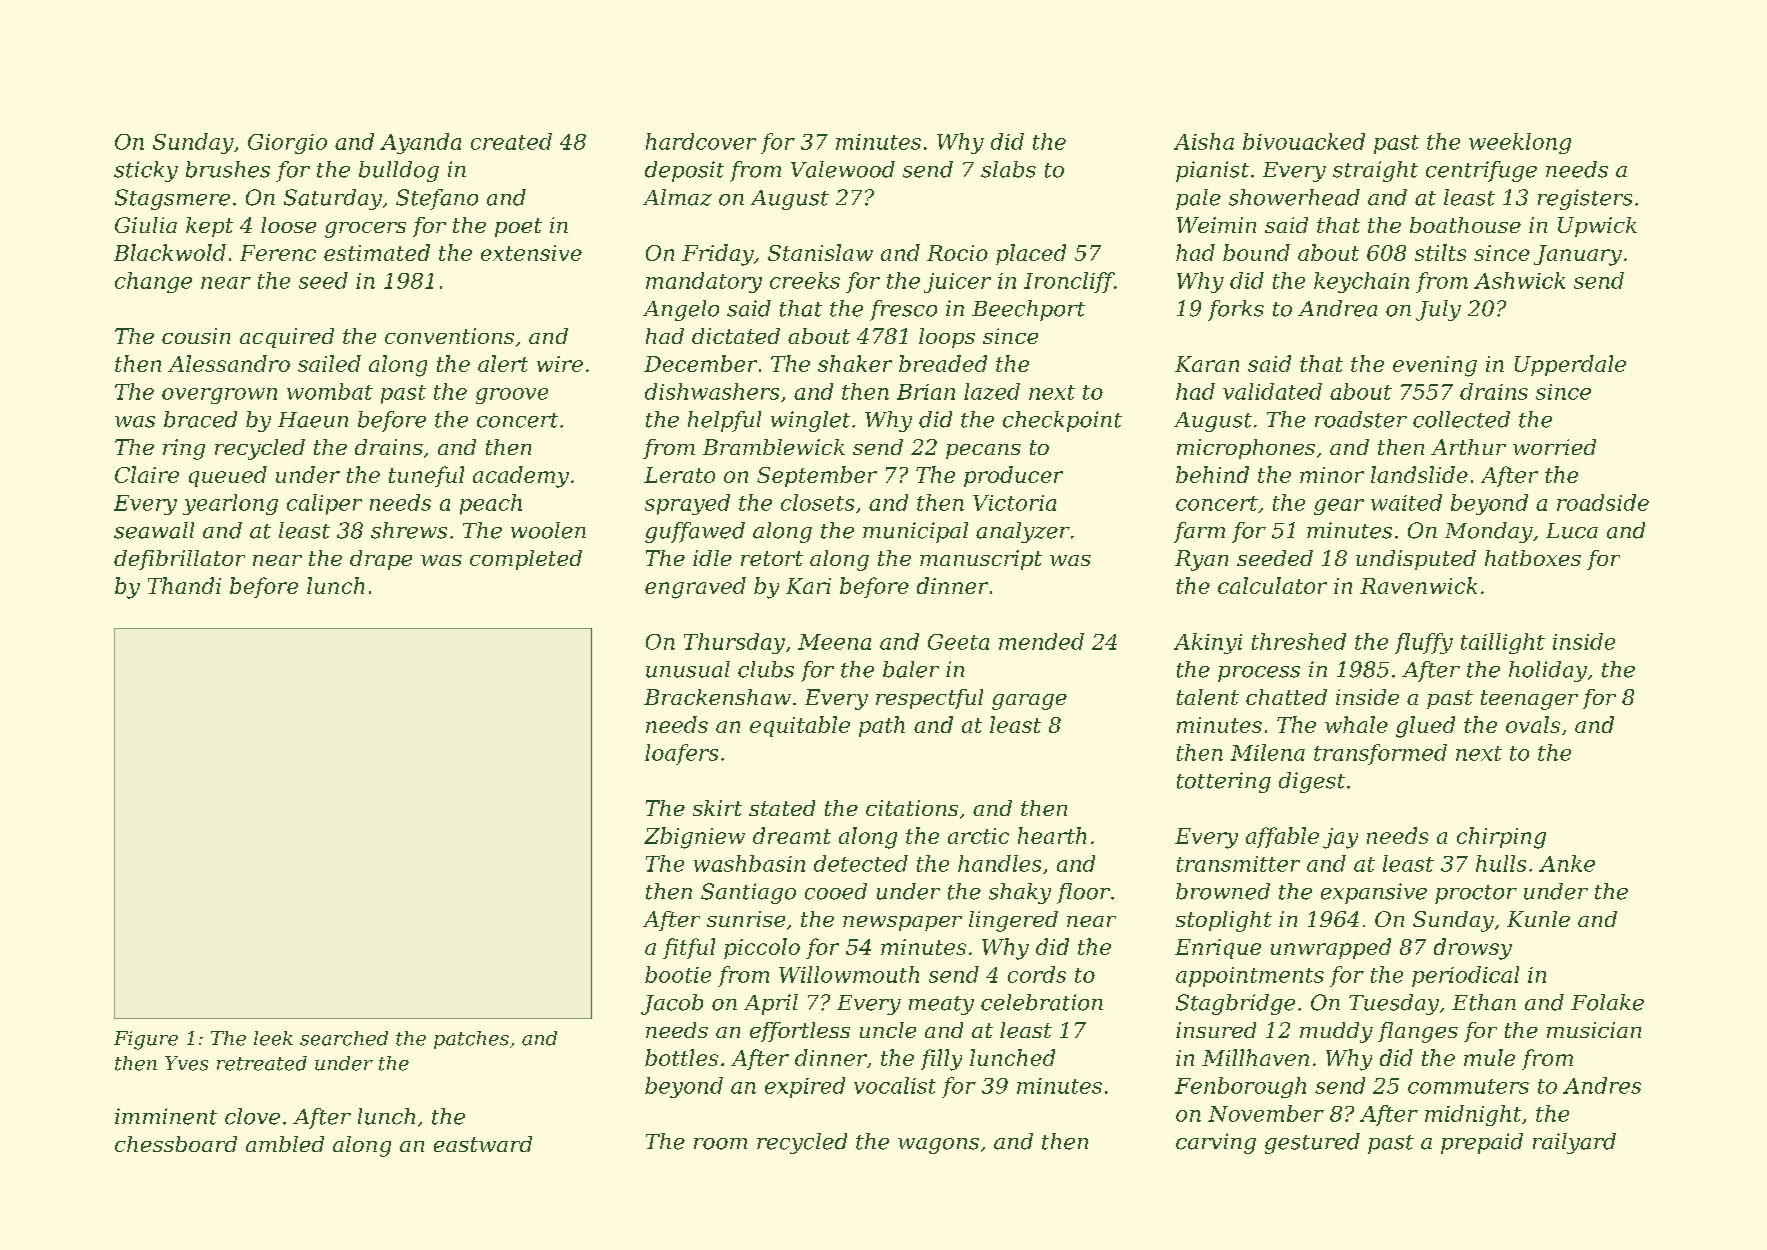  I want to click on acquired, so click(287, 338).
